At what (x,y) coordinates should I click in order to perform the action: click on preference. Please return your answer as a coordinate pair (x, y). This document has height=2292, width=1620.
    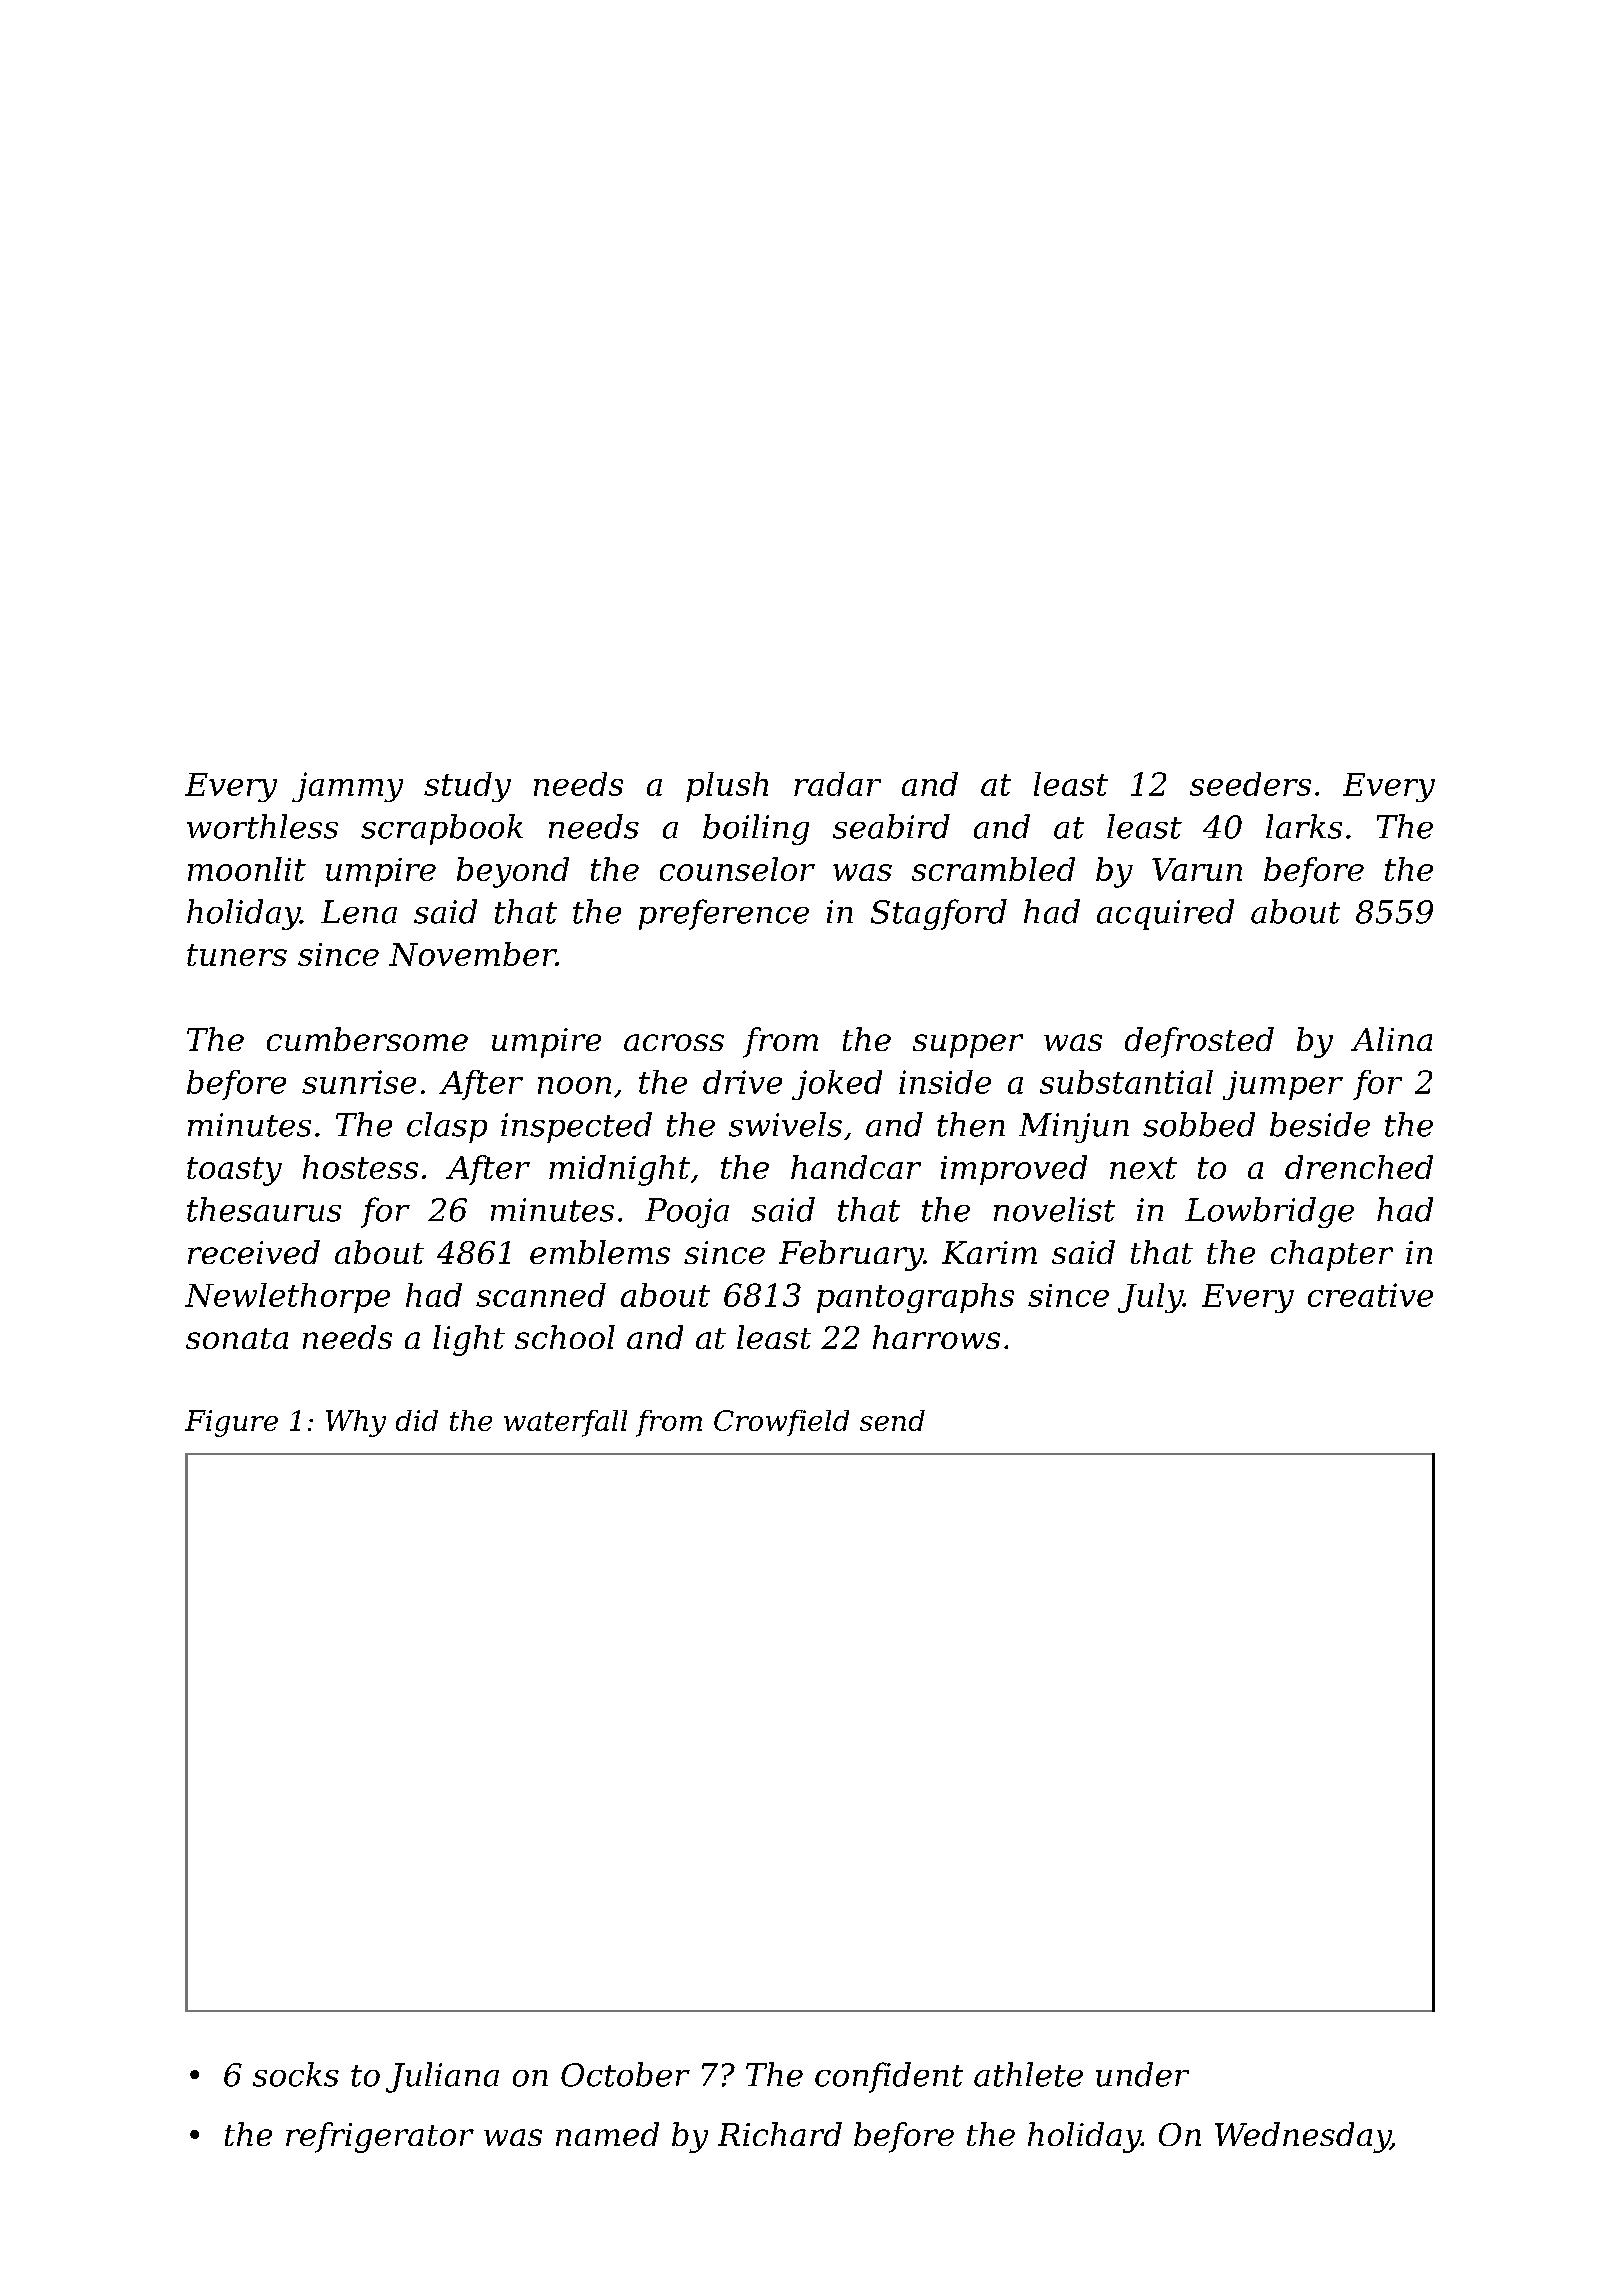
    Looking at the image, I should click on (724, 914).
